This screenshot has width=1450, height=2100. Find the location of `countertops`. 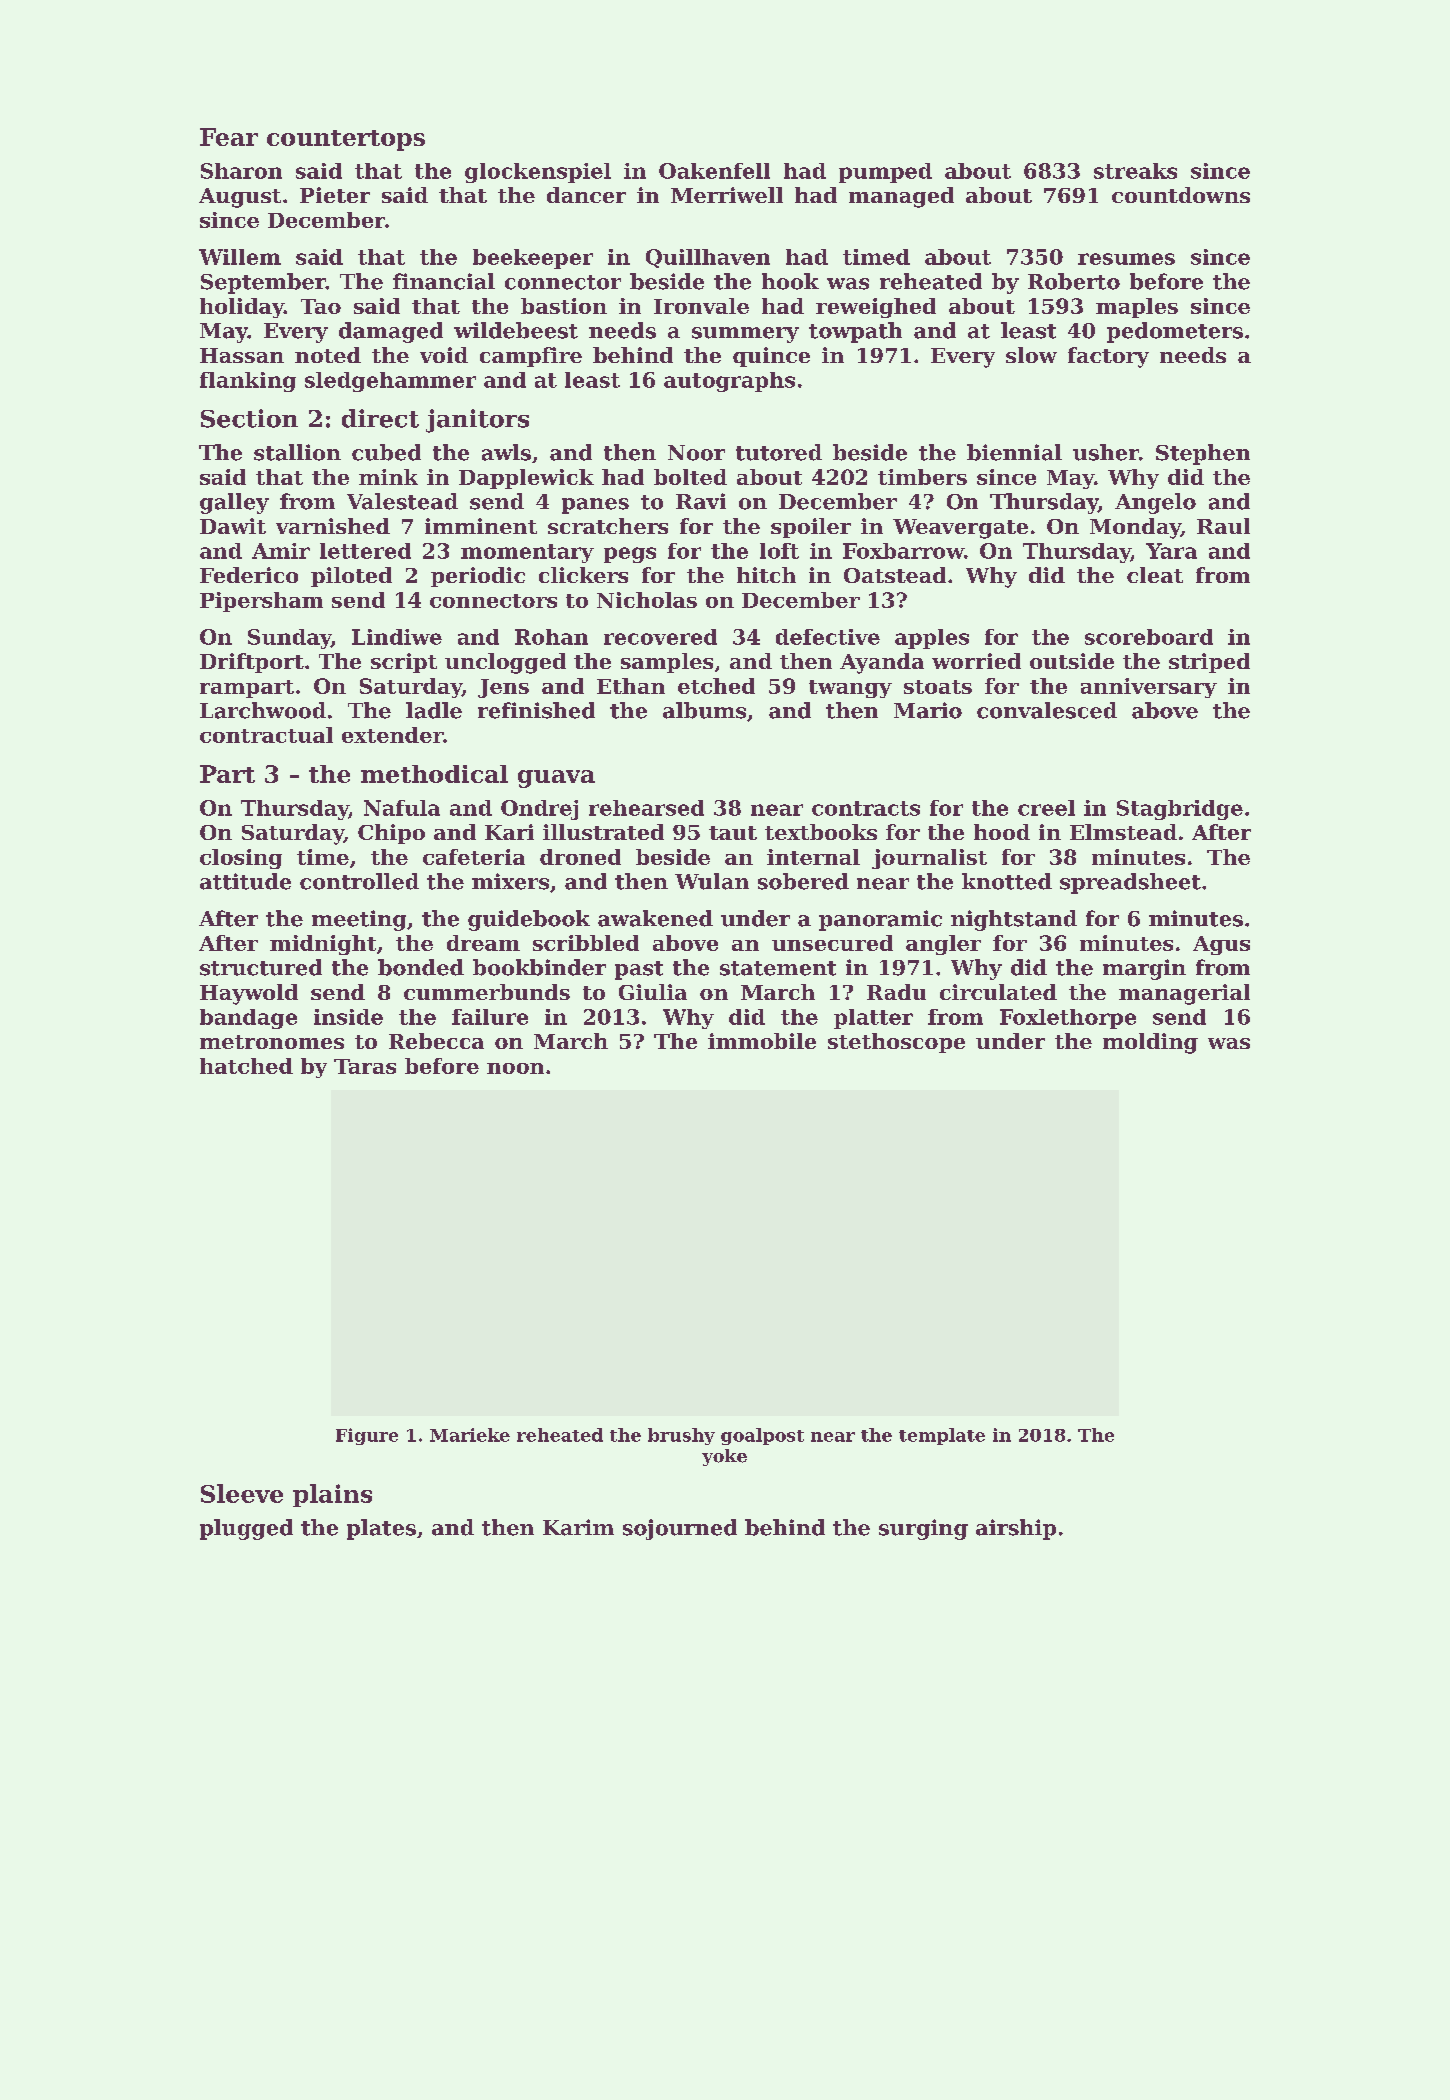

countertops is located at coordinates (346, 140).
